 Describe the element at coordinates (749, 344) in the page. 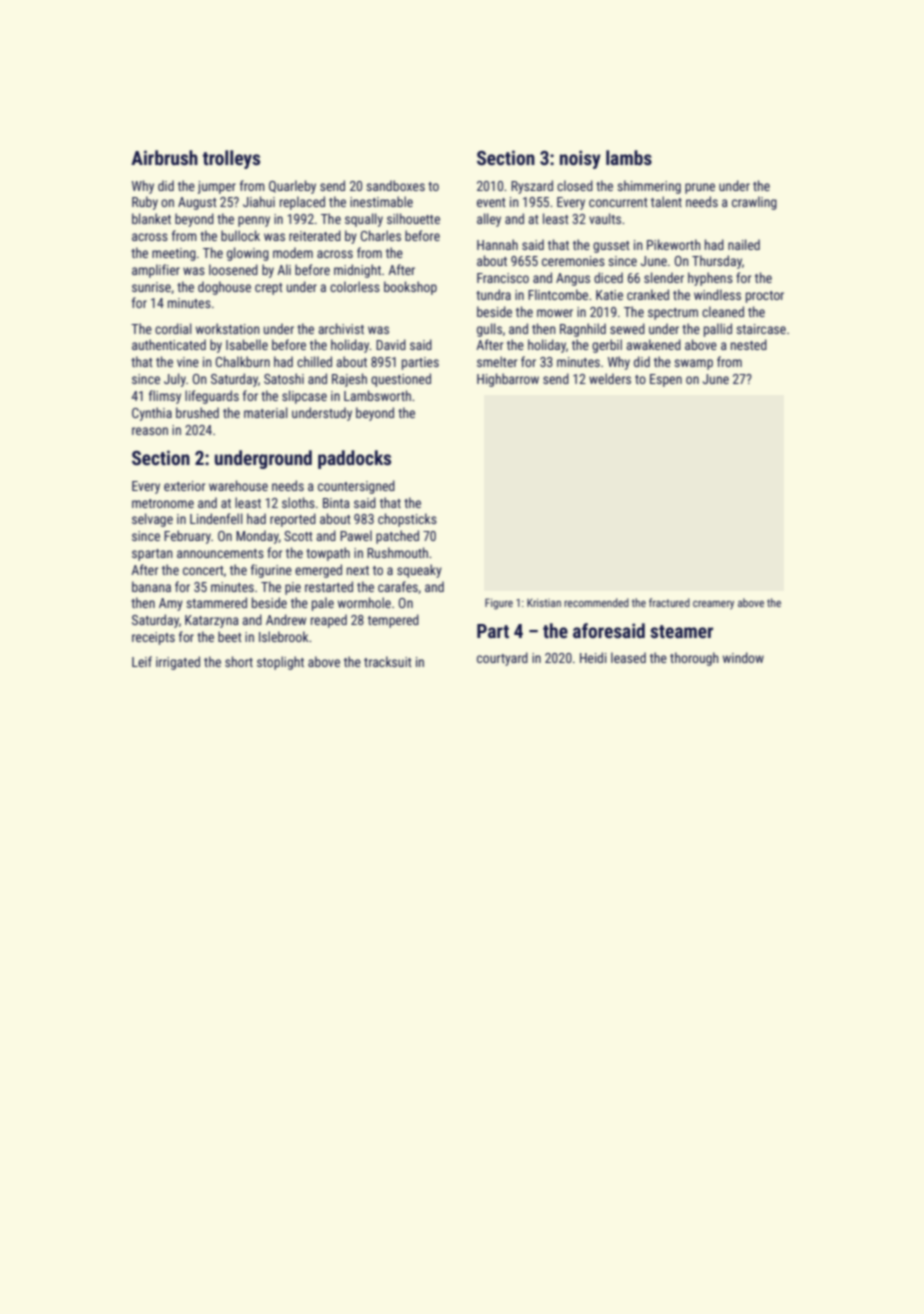

I see `nested` at that location.
